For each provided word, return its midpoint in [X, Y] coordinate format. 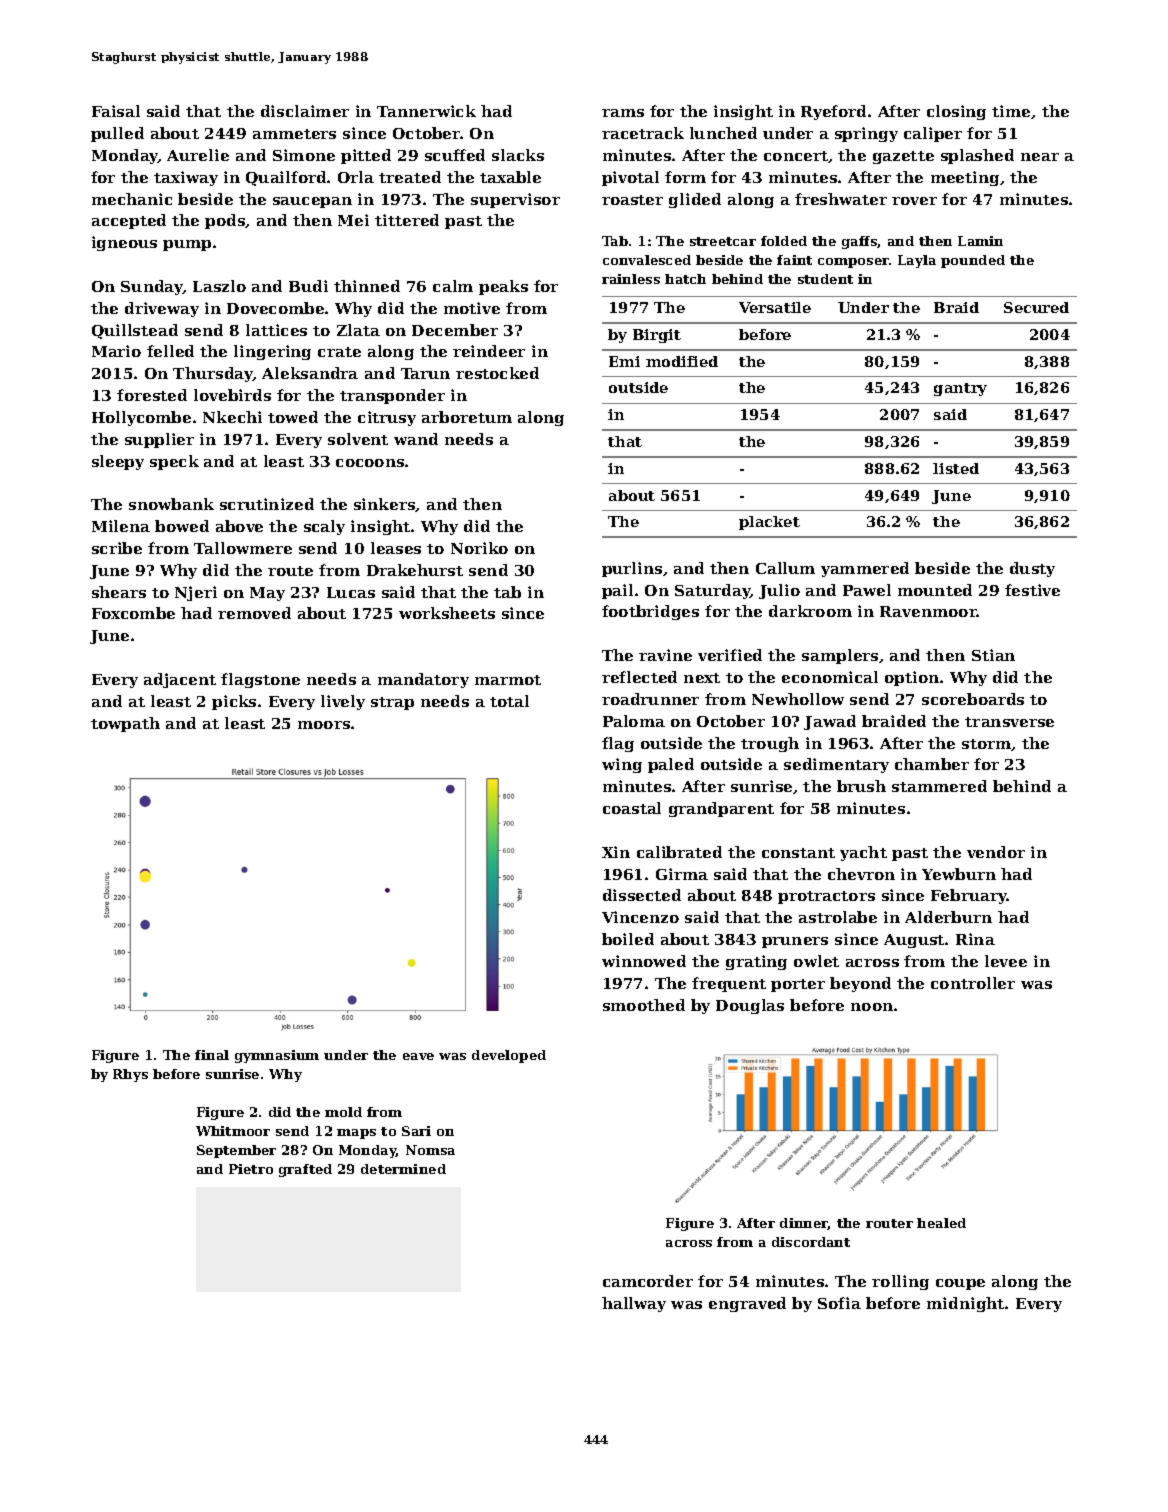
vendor [996, 852]
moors [324, 725]
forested [152, 395]
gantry [960, 389]
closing [956, 112]
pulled [117, 134]
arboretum [467, 417]
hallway [634, 1304]
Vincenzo [640, 917]
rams [623, 113]
